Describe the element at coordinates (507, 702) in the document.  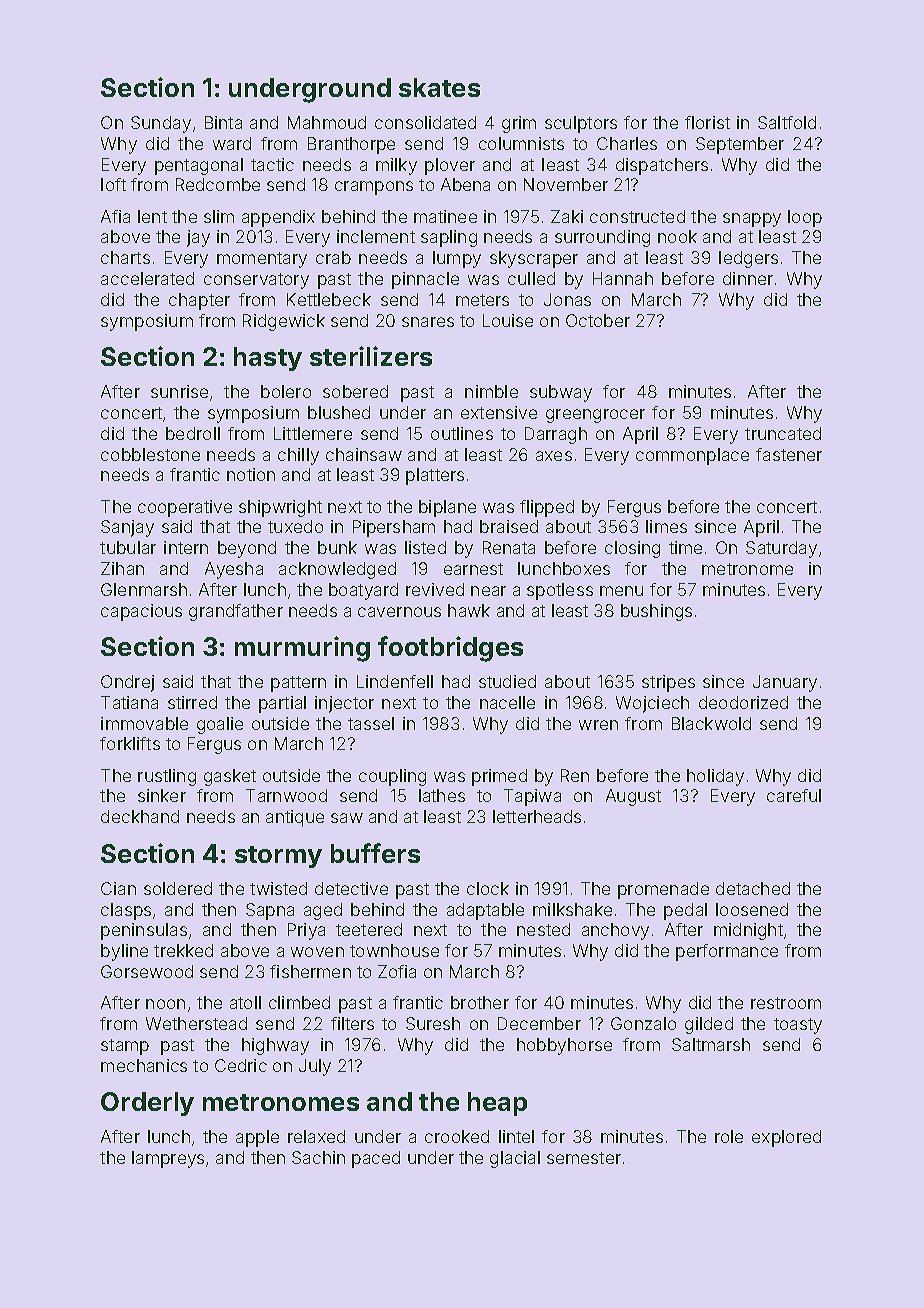
I see `nacelle` at that location.
